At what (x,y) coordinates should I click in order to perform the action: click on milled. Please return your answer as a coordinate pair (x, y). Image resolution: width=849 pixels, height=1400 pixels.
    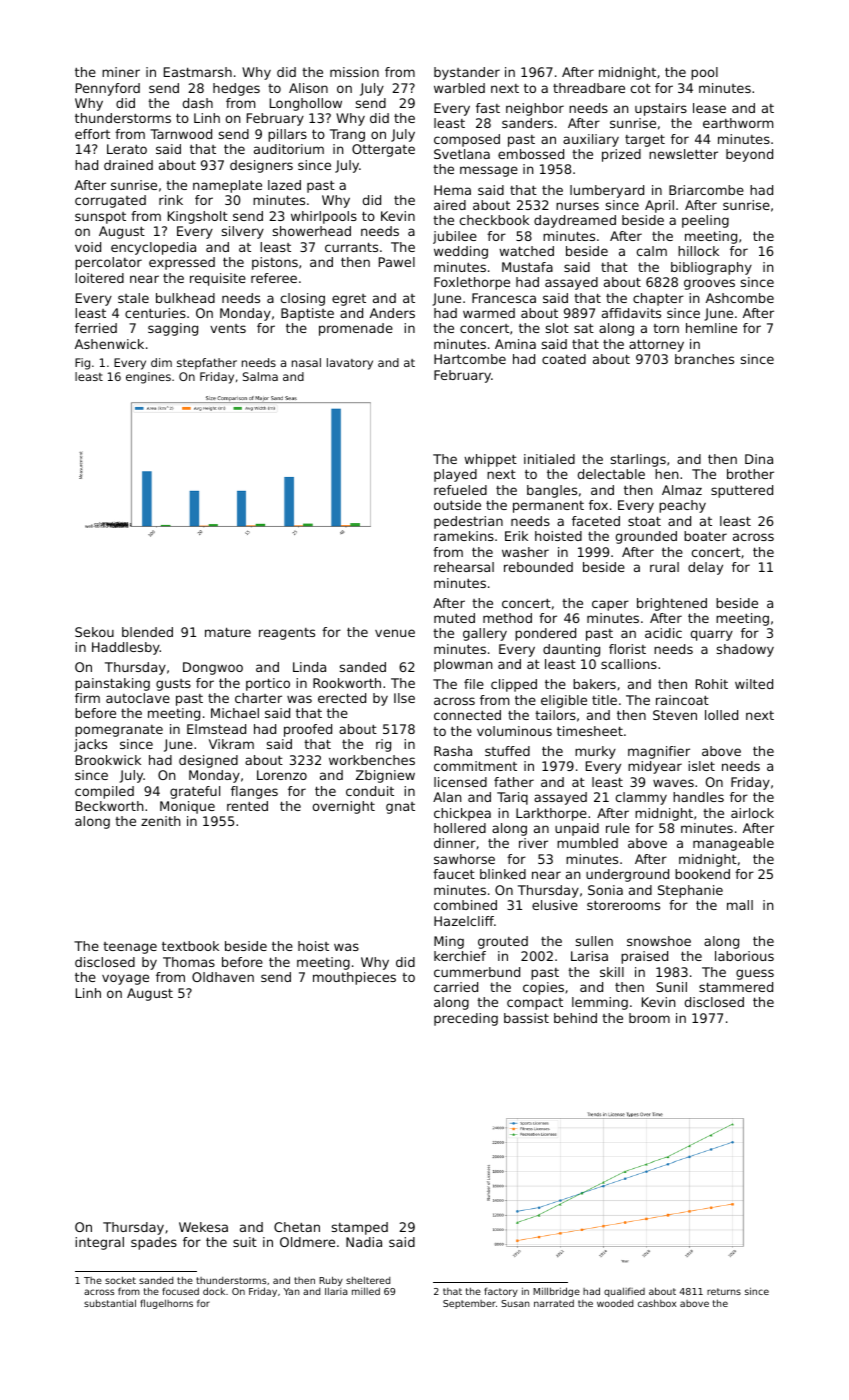
    Looking at the image, I should click on (366, 1291).
